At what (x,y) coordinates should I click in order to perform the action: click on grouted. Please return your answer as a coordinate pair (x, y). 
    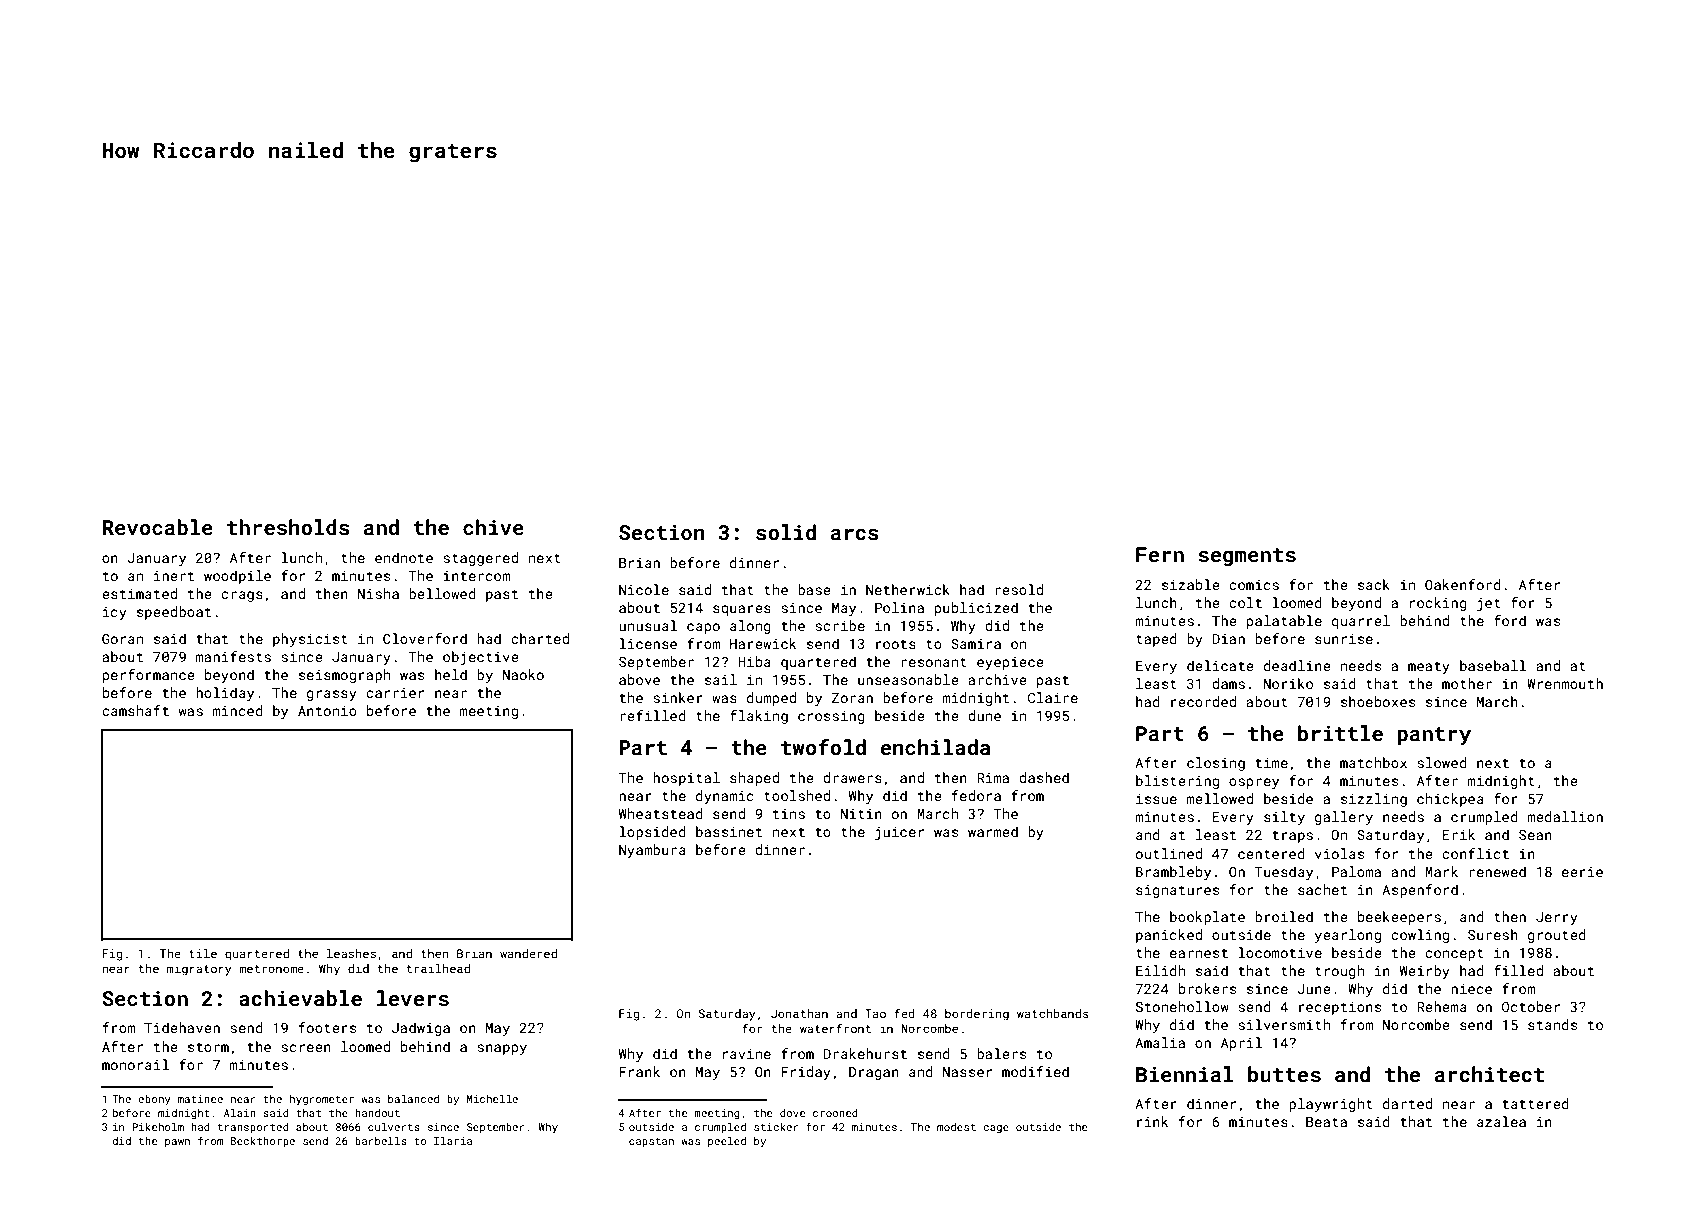
    Looking at the image, I should click on (1557, 936).
